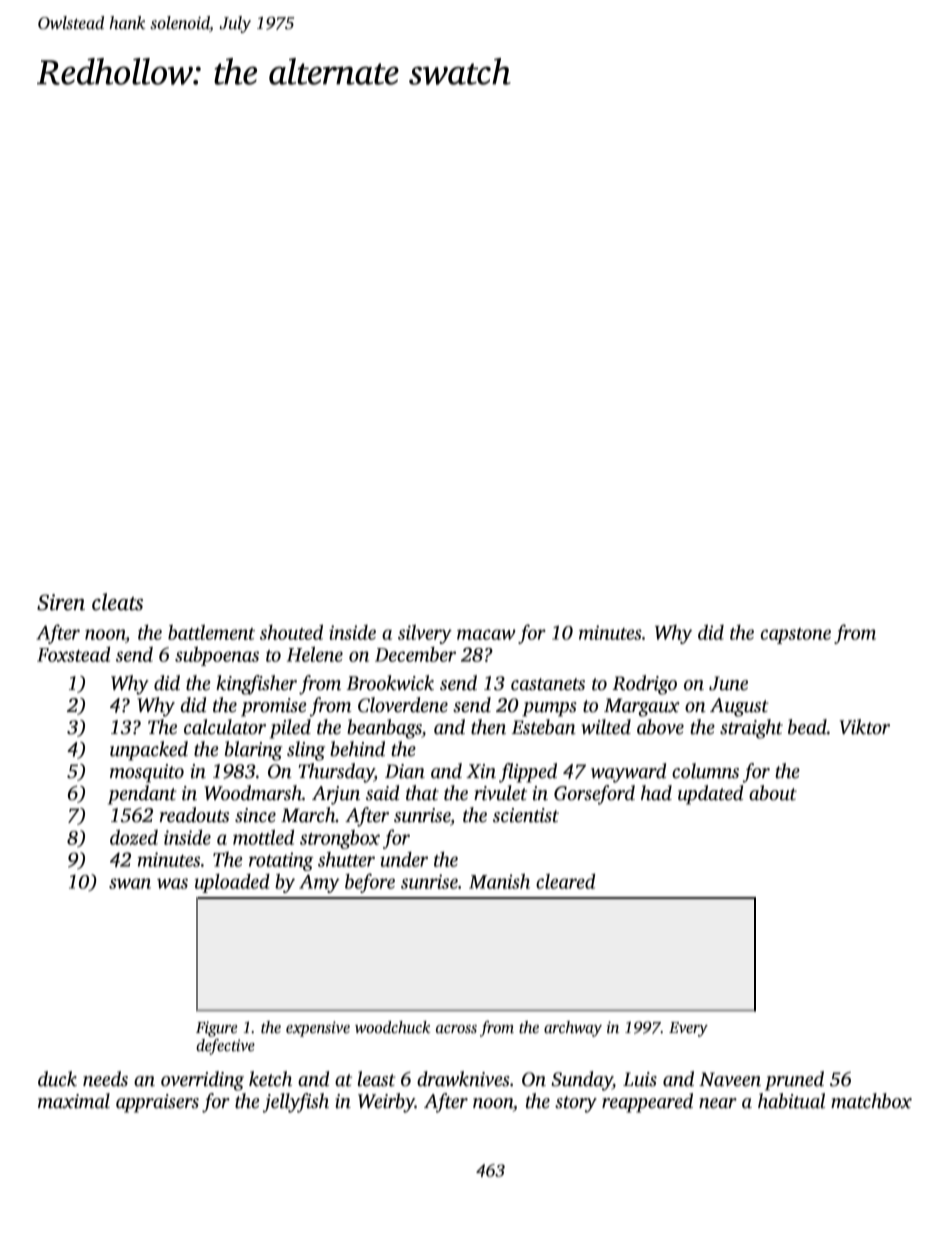  I want to click on macaw, so click(486, 634).
